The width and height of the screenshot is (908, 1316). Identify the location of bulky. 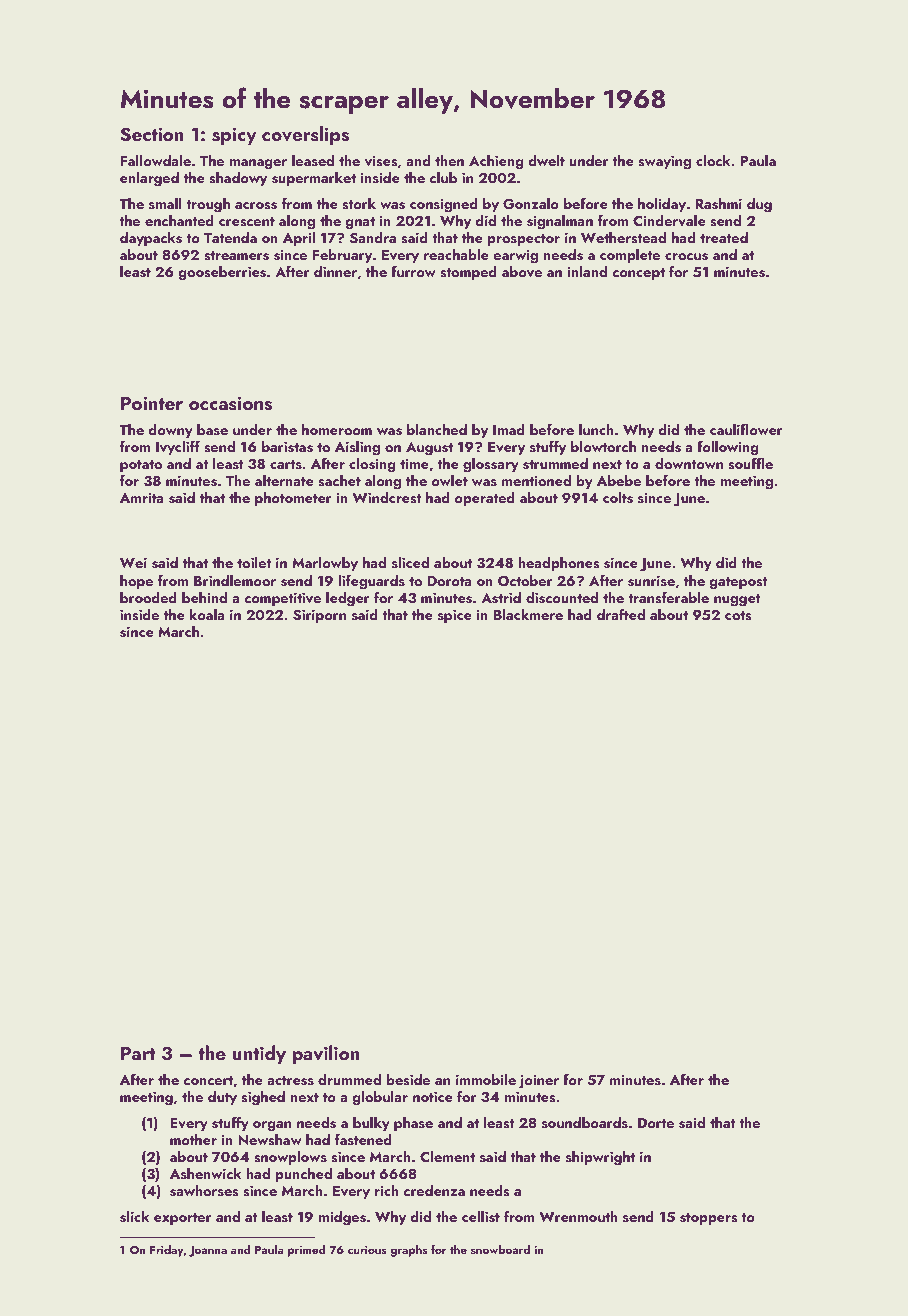
(371, 1124).
